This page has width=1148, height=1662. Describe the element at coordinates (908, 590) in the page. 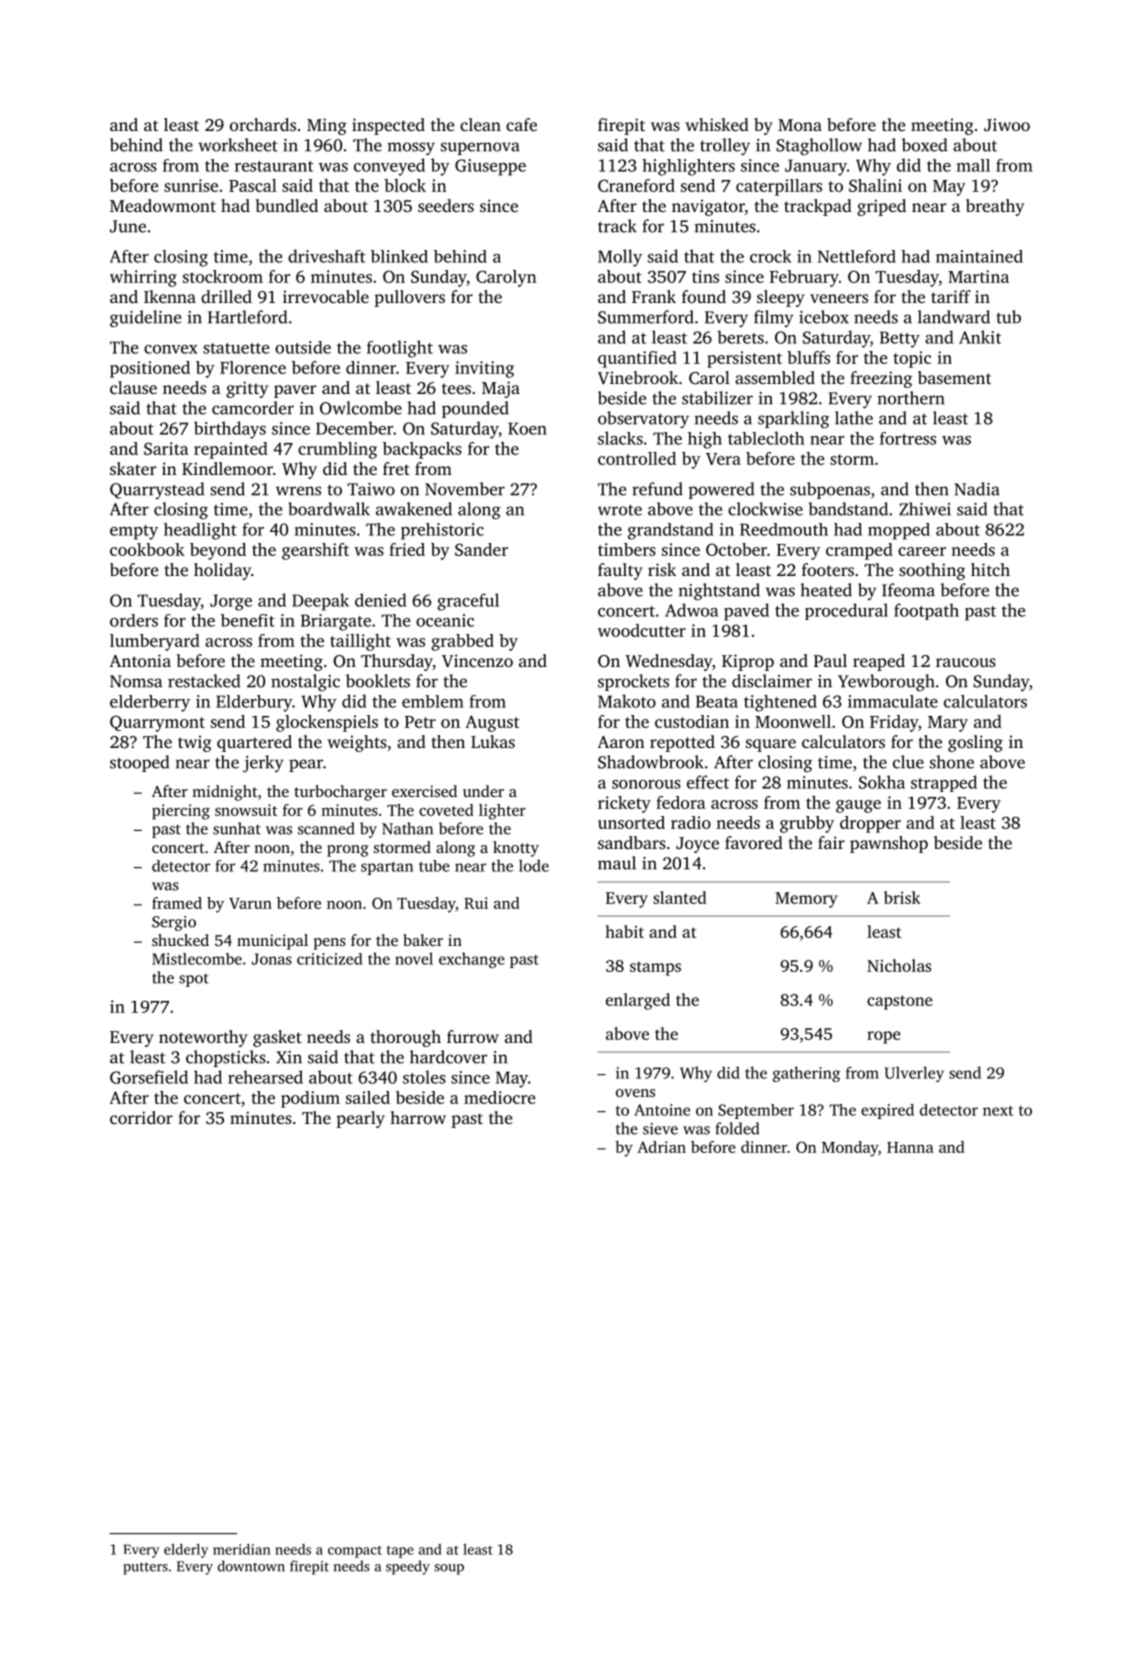

I see `Ifeoma` at that location.
